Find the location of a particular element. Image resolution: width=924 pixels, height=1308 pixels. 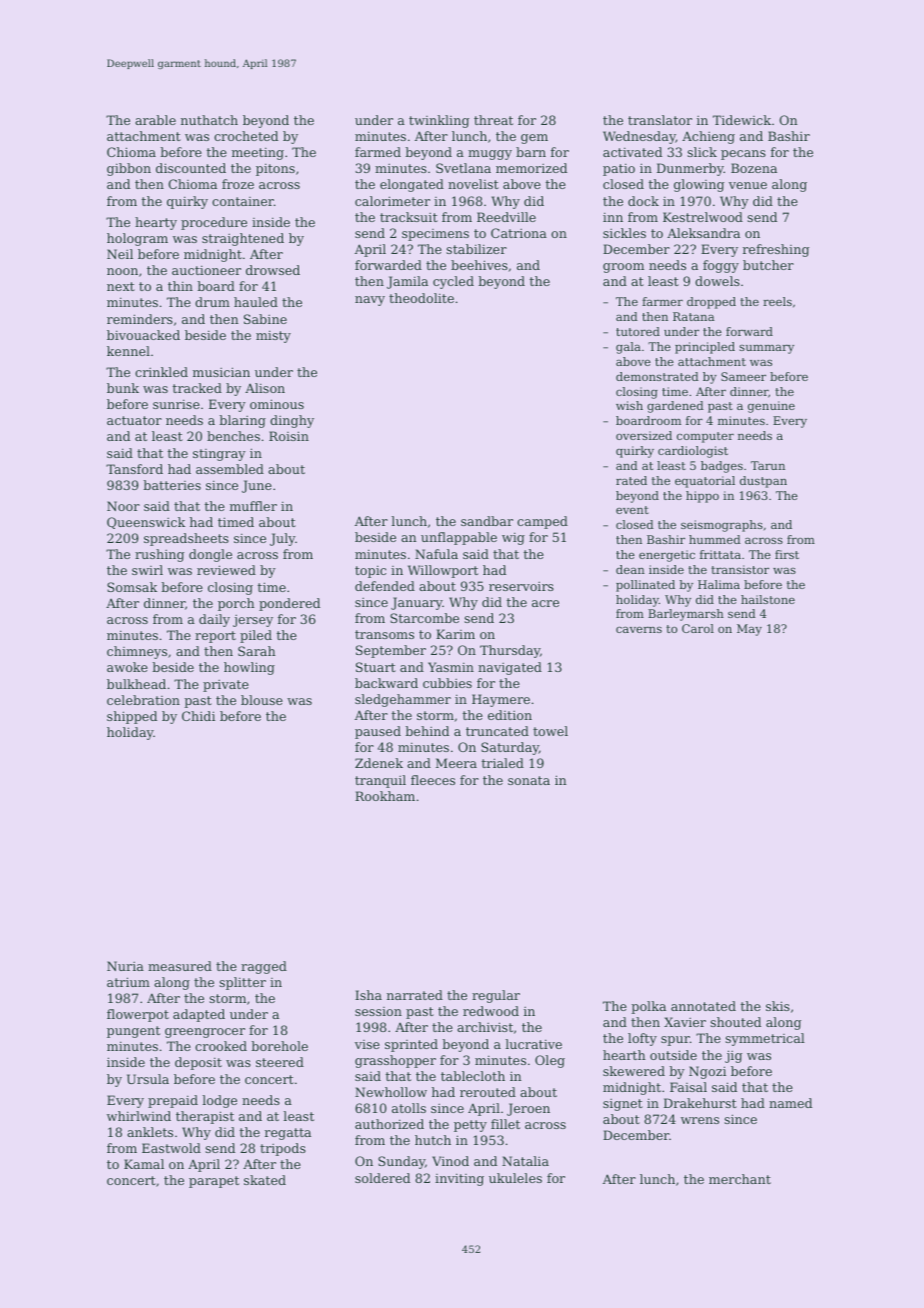

navy is located at coordinates (370, 301).
